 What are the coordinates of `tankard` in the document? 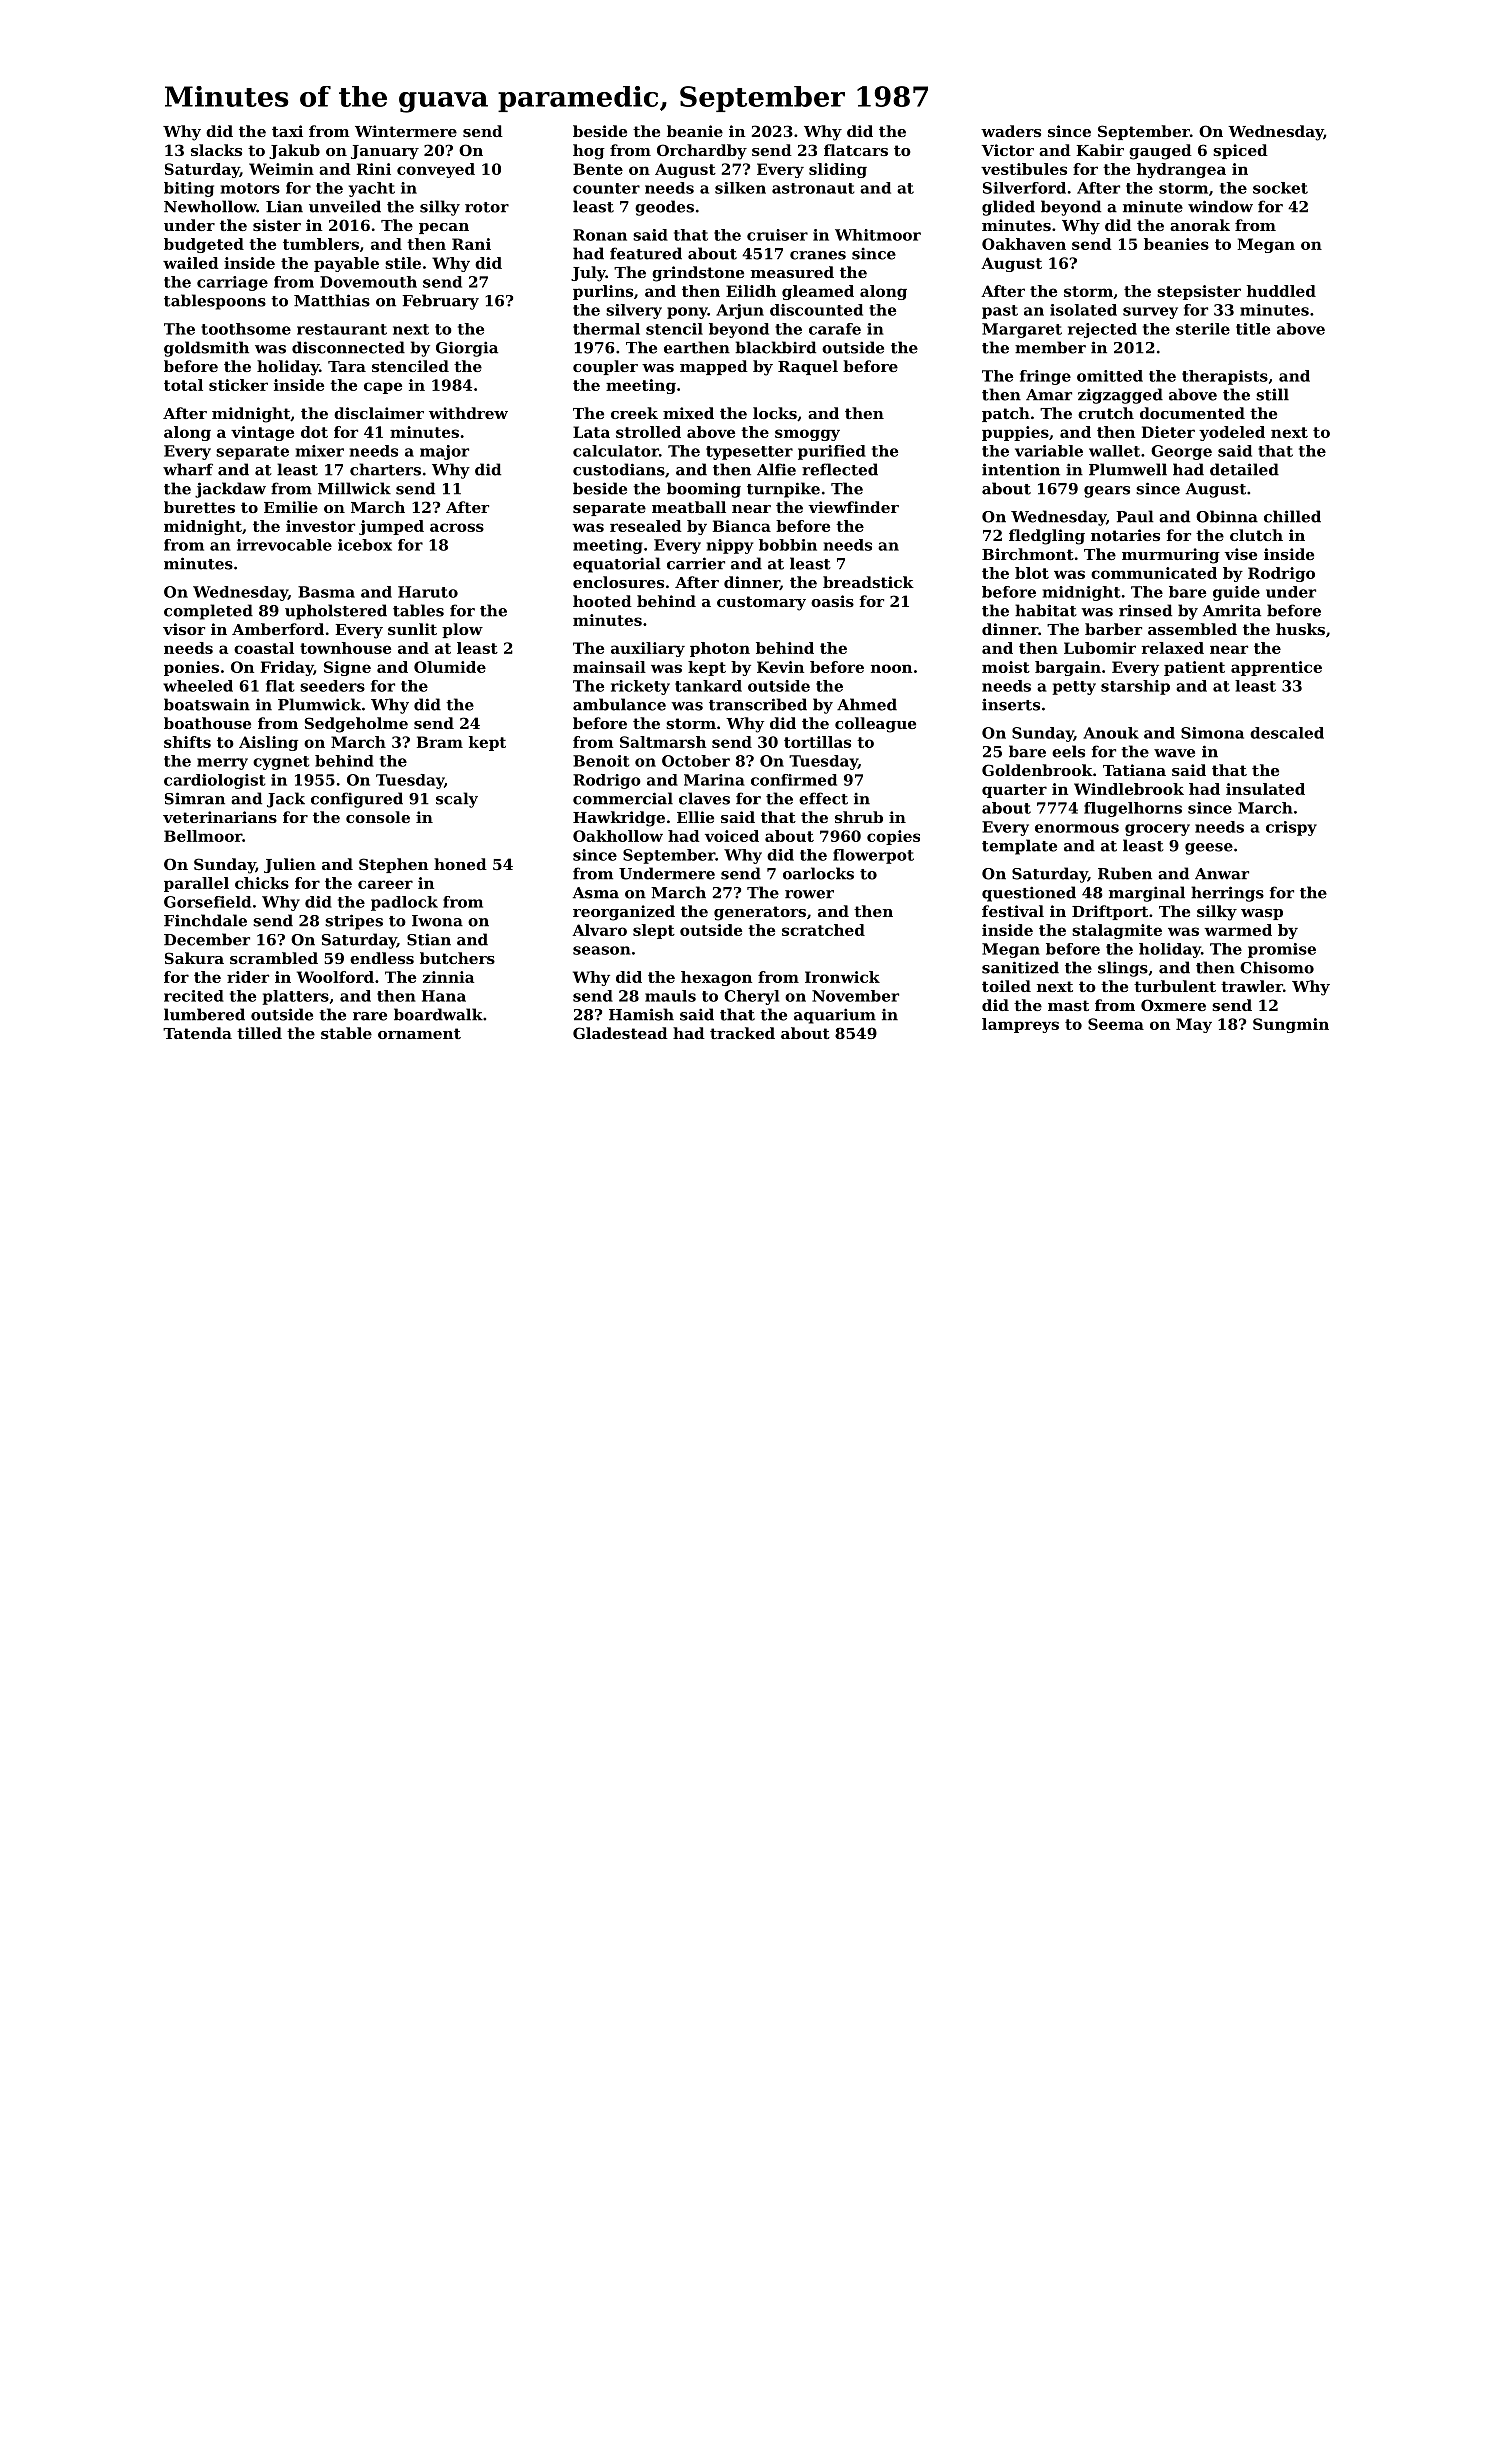 It's located at (708, 686).
